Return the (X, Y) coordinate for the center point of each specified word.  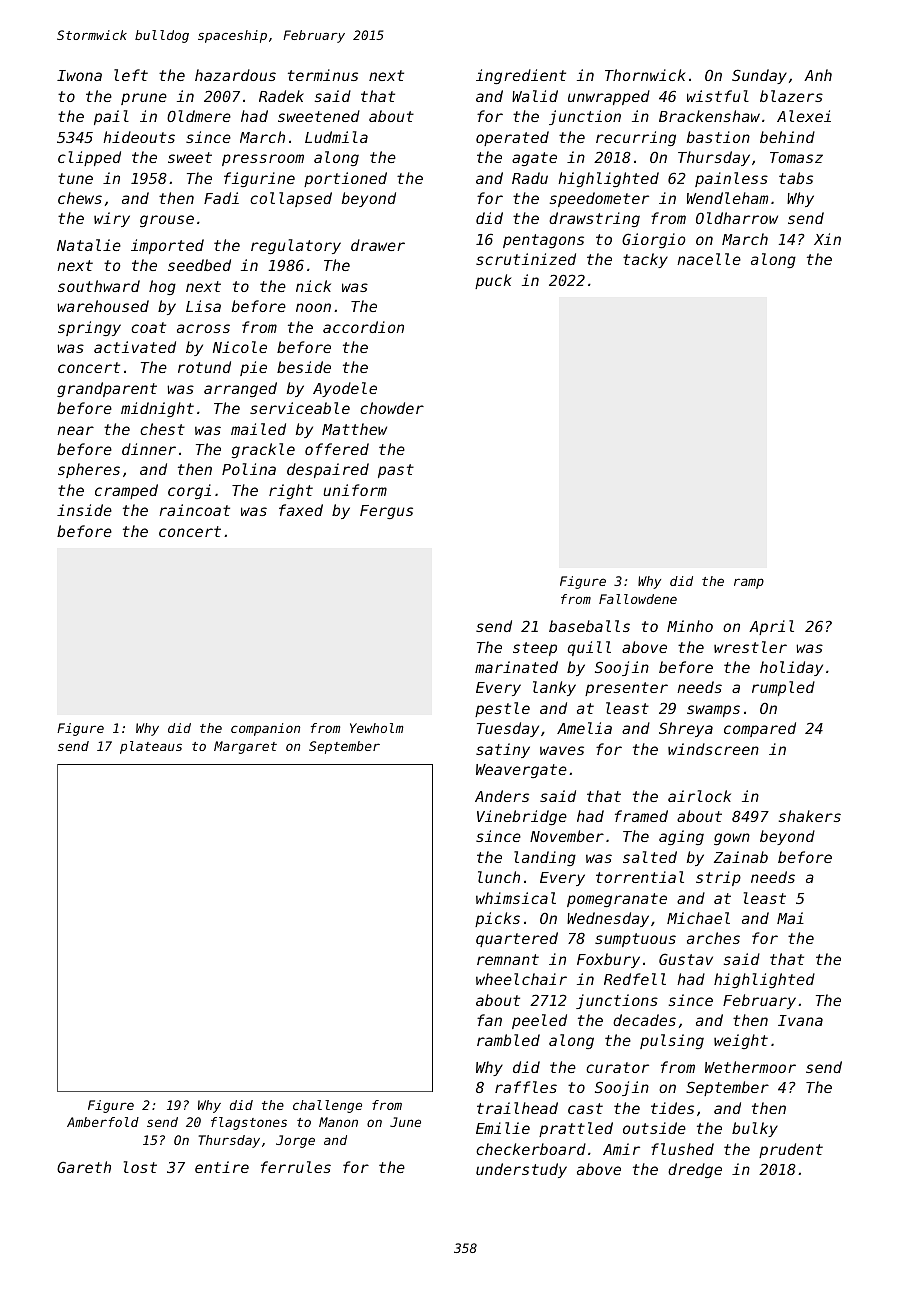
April (771, 627)
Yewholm (376, 728)
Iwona (79, 75)
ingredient (521, 76)
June (405, 1122)
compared (760, 729)
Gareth (84, 1167)
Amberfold (103, 1122)
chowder (392, 408)
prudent (791, 1150)
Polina (249, 469)
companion (265, 729)
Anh (818, 75)
